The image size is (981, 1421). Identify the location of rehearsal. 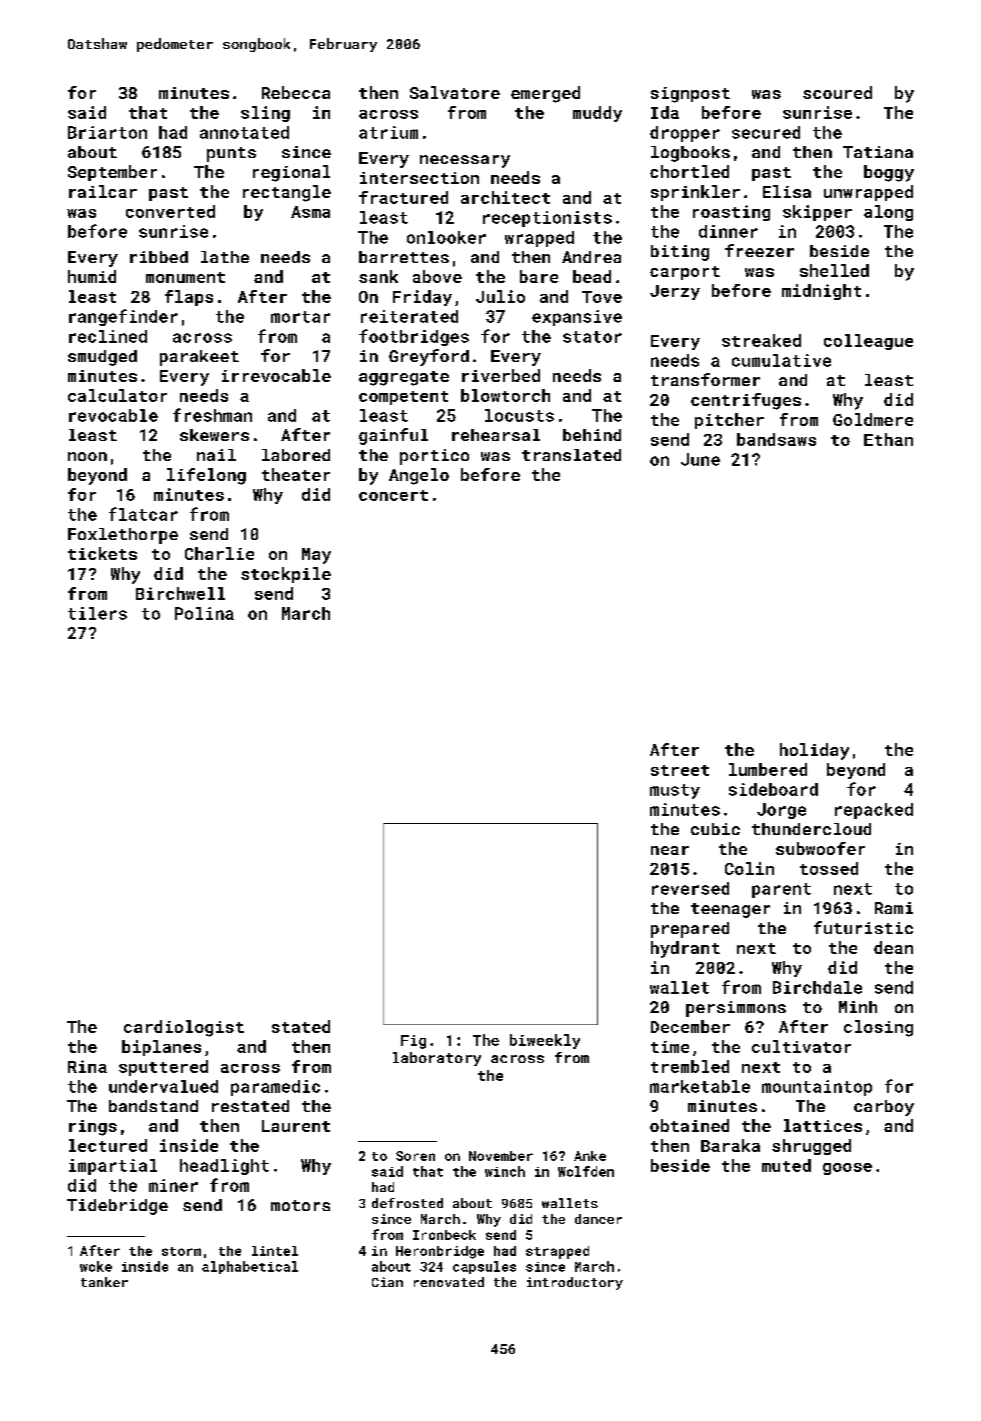
(496, 435).
